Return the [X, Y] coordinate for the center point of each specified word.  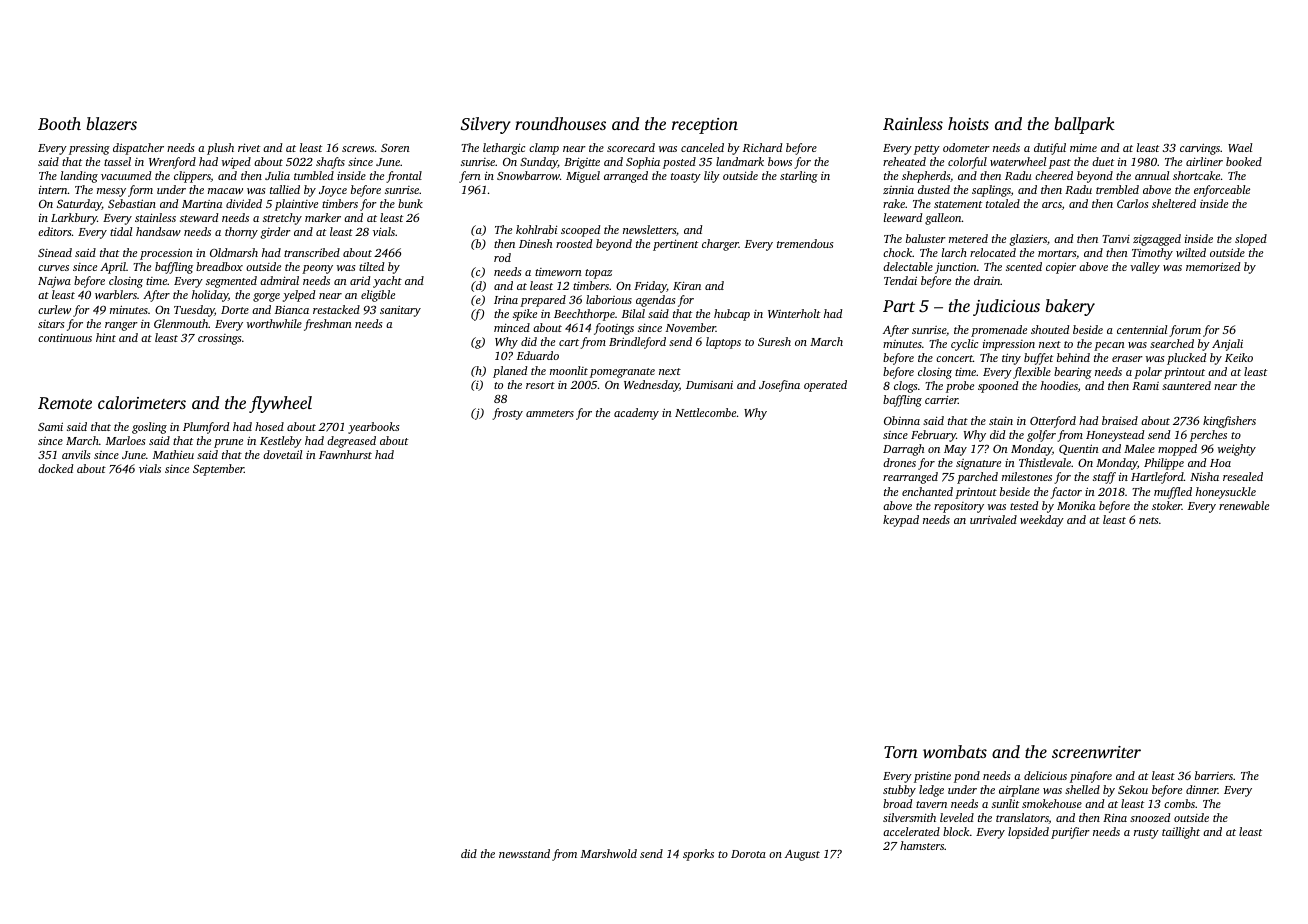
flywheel [280, 404]
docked [55, 468]
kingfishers [1229, 422]
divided [244, 203]
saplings [991, 191]
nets [1149, 520]
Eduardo [538, 355]
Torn [901, 752]
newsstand [524, 853]
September [218, 470]
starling [799, 177]
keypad [901, 521]
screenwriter [1096, 752]
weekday [1042, 521]
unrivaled [993, 519]
